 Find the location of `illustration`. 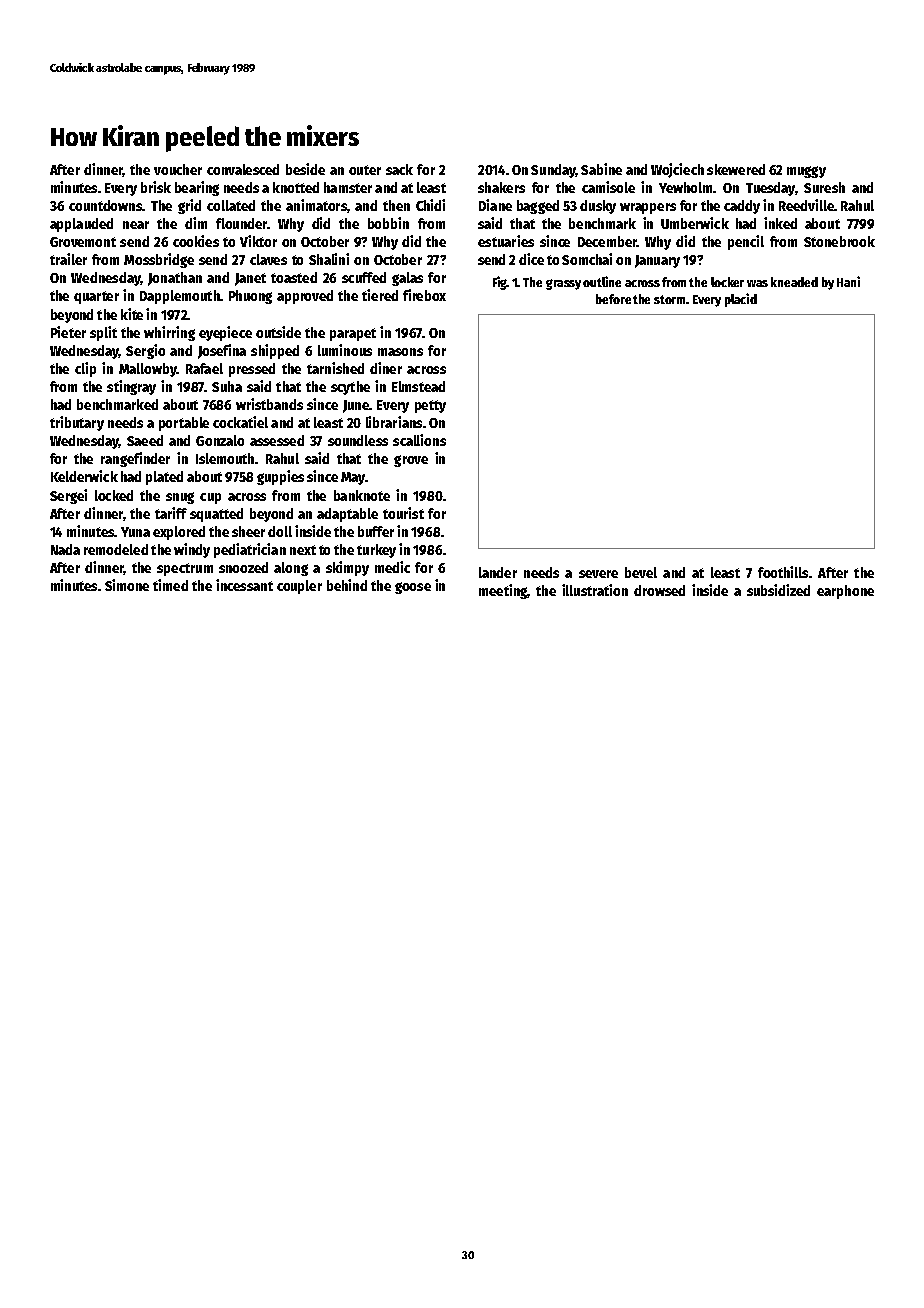

illustration is located at coordinates (595, 590).
